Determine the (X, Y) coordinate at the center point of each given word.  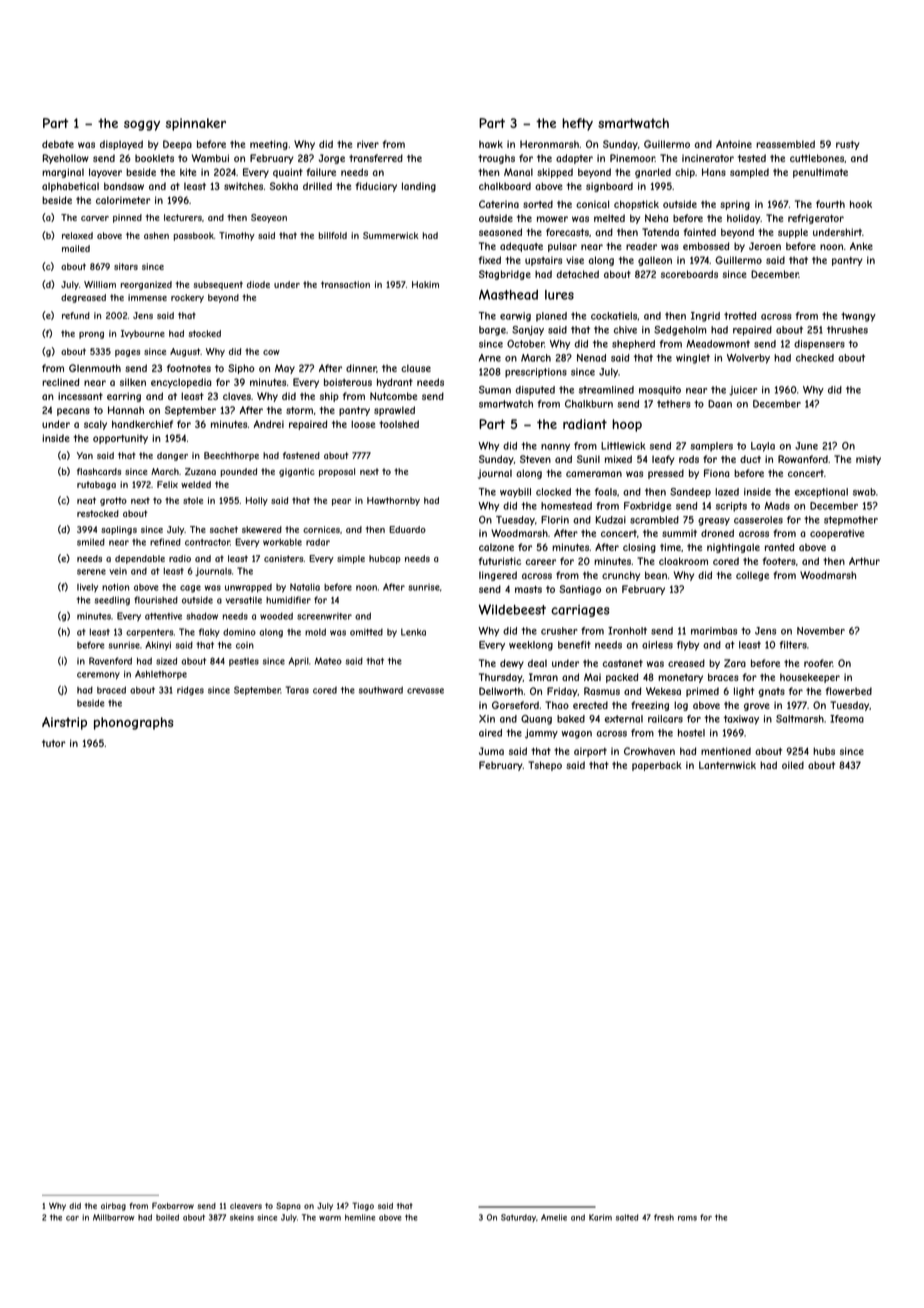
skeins (242, 1217)
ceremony (98, 676)
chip (685, 173)
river (368, 144)
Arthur (864, 561)
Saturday (518, 1218)
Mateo (328, 661)
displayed (121, 145)
